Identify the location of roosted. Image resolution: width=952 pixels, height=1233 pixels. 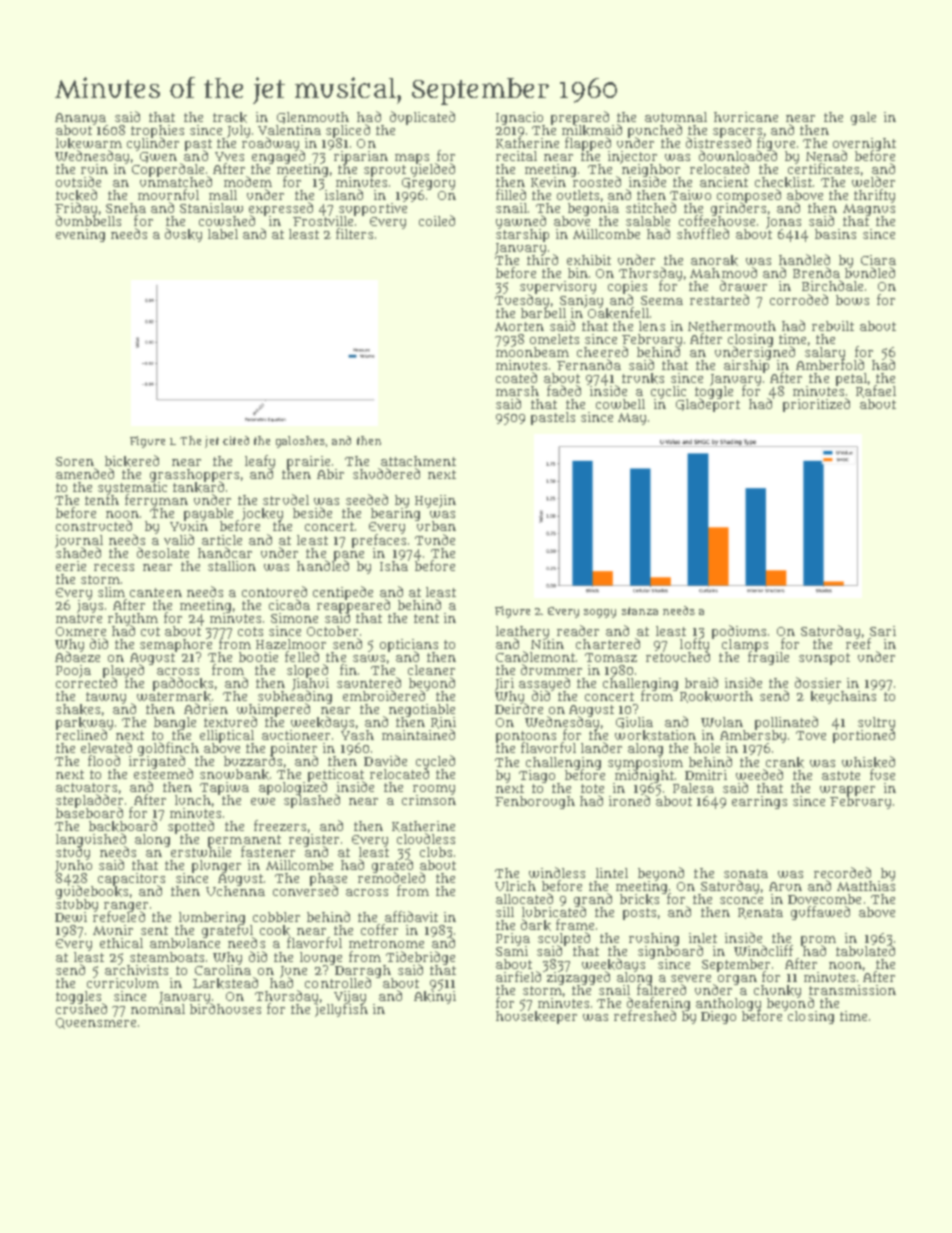
(597, 182).
